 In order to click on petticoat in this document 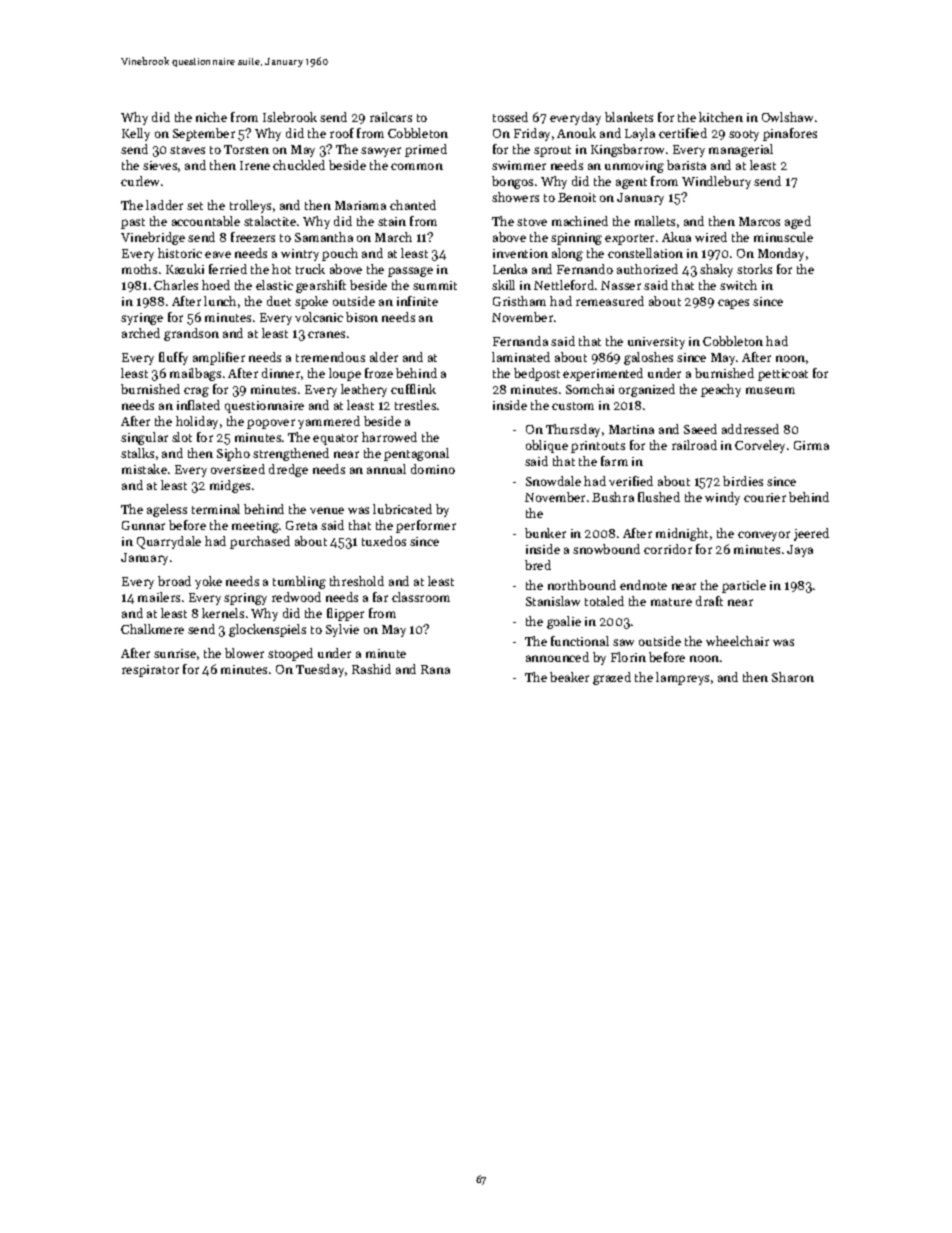, I will do `click(783, 375)`.
